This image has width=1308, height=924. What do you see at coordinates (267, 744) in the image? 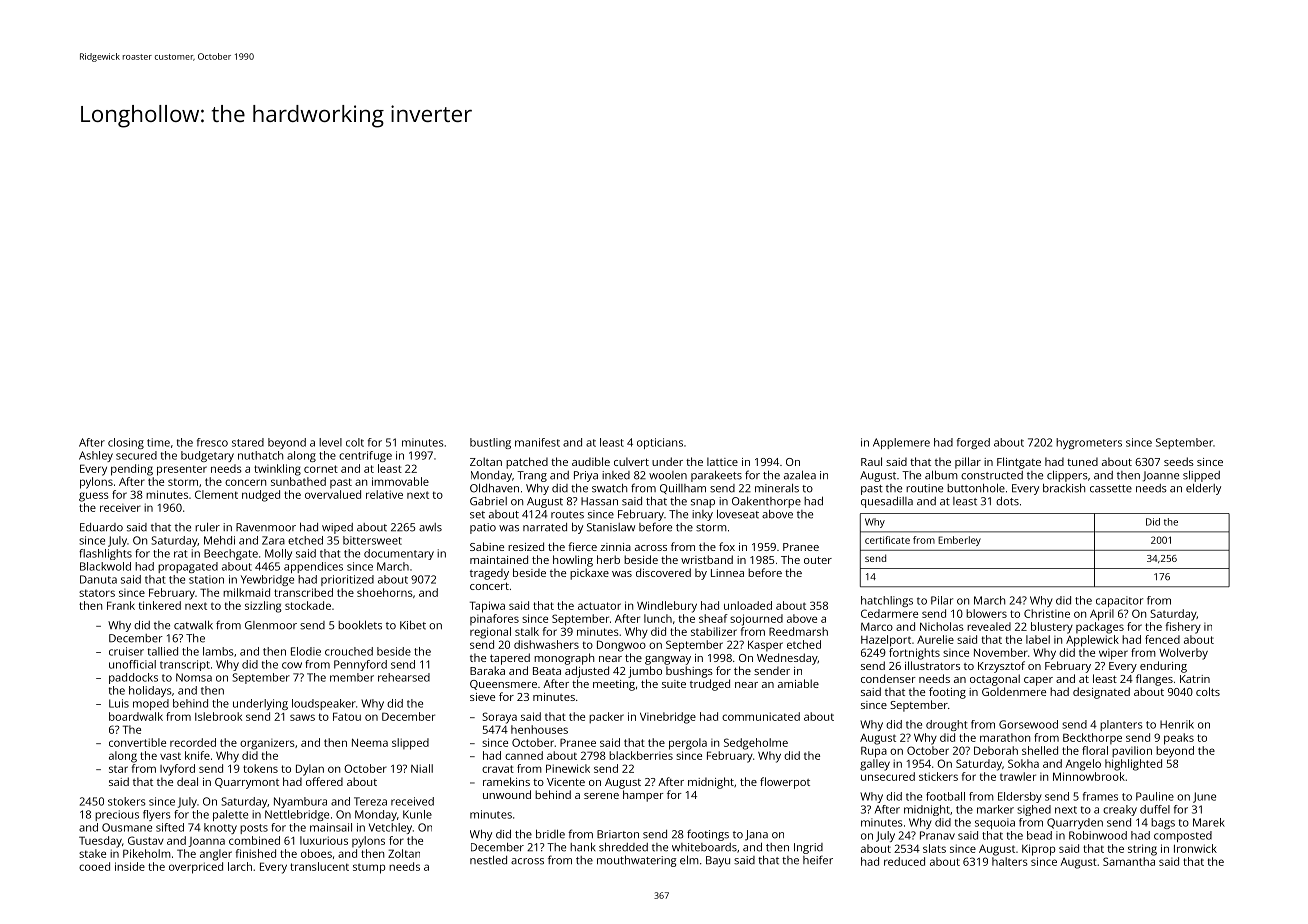
I see `organizers` at bounding box center [267, 744].
